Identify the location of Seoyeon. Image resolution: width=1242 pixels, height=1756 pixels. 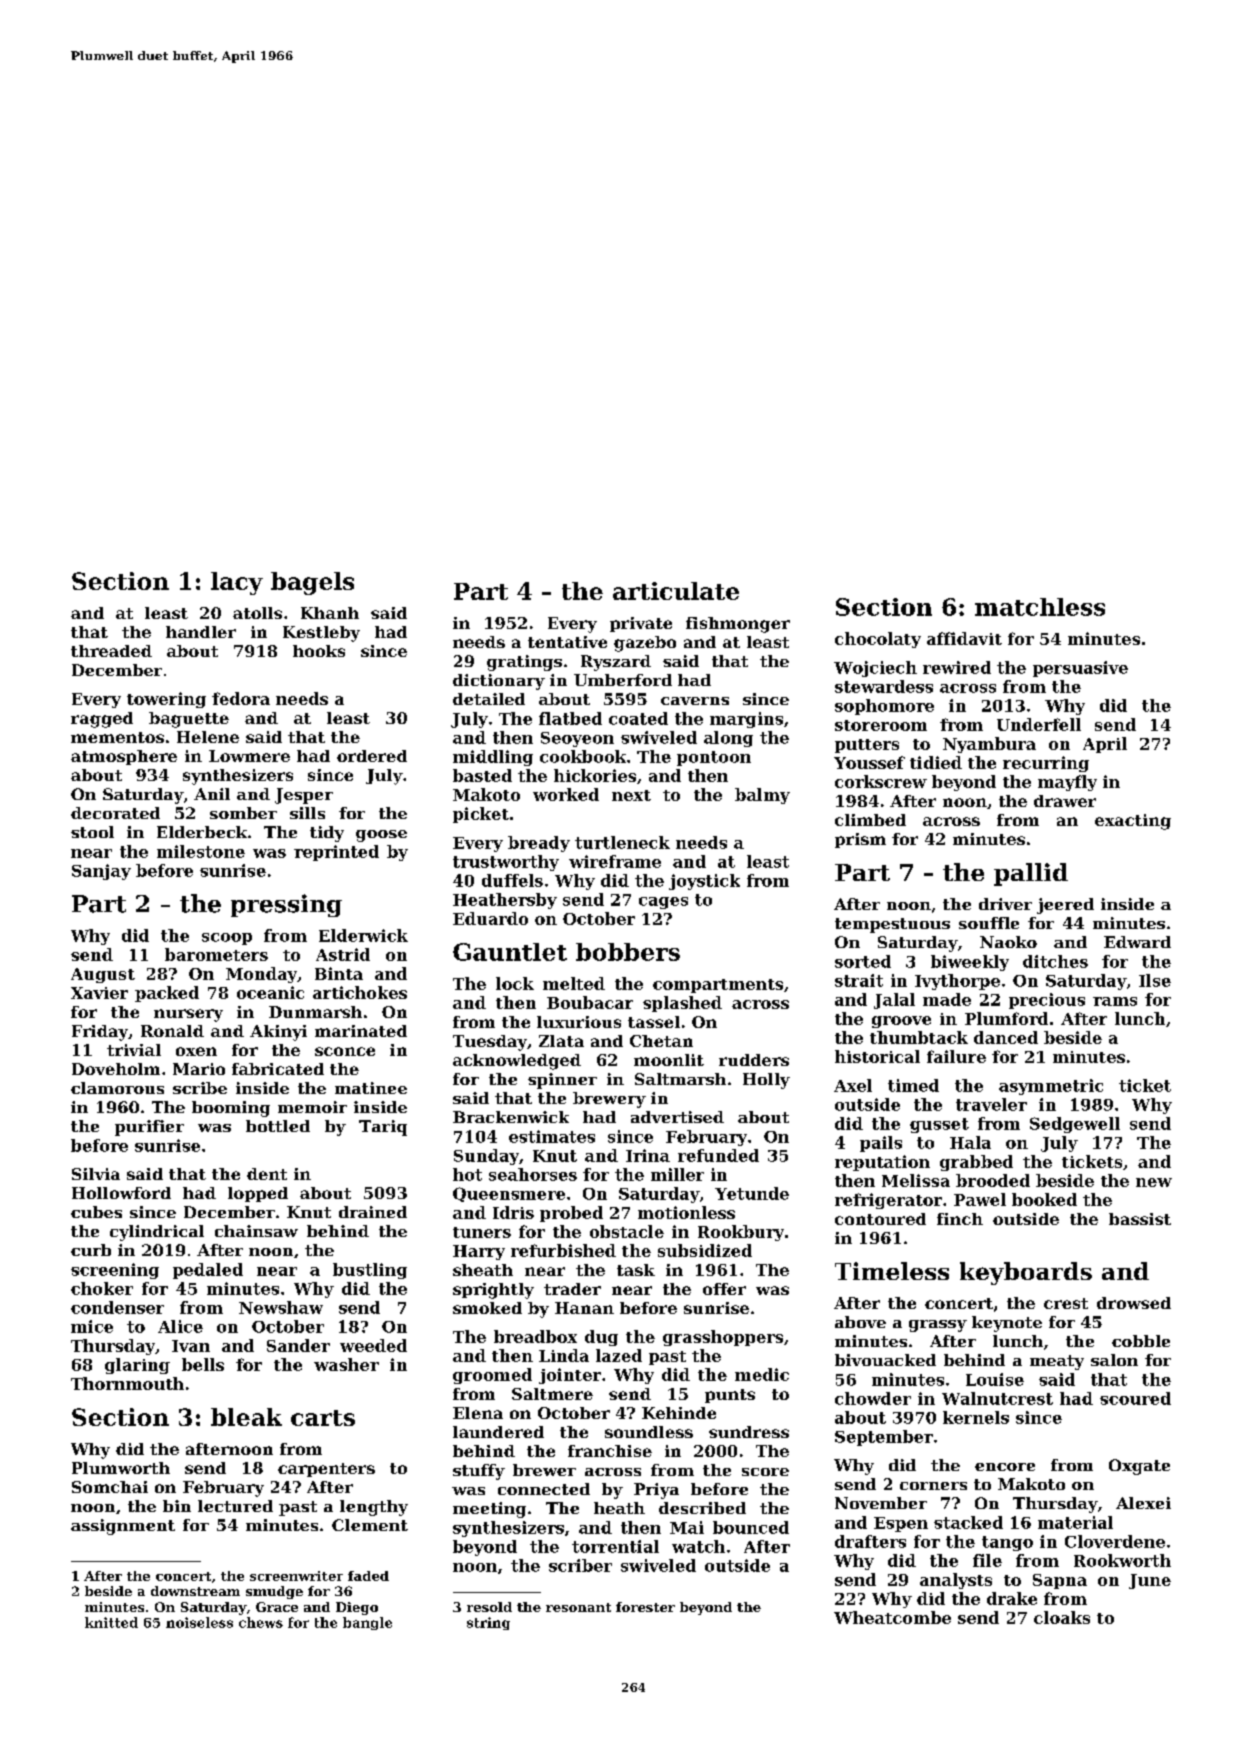
(577, 739).
